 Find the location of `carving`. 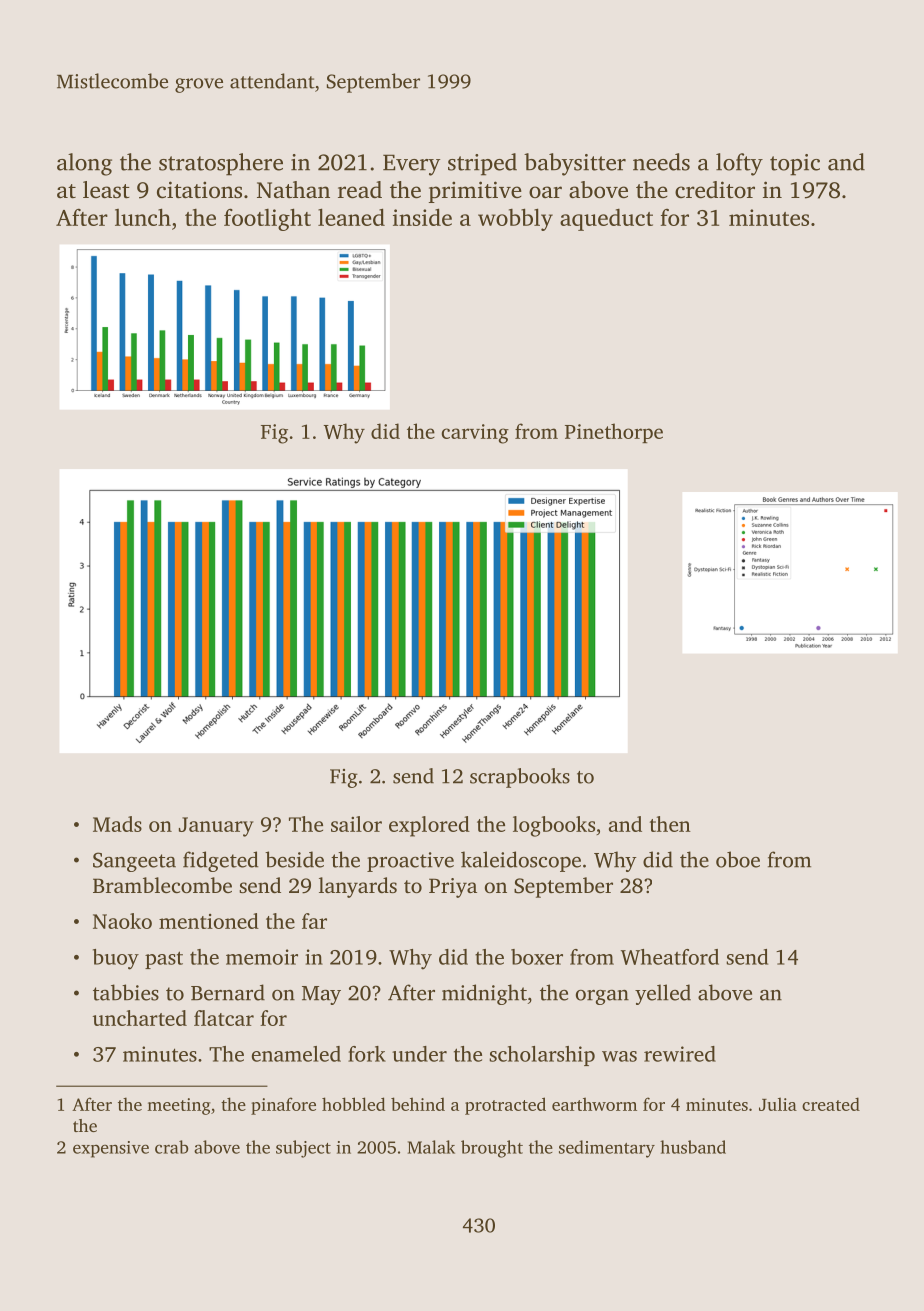

carving is located at coordinates (475, 434).
